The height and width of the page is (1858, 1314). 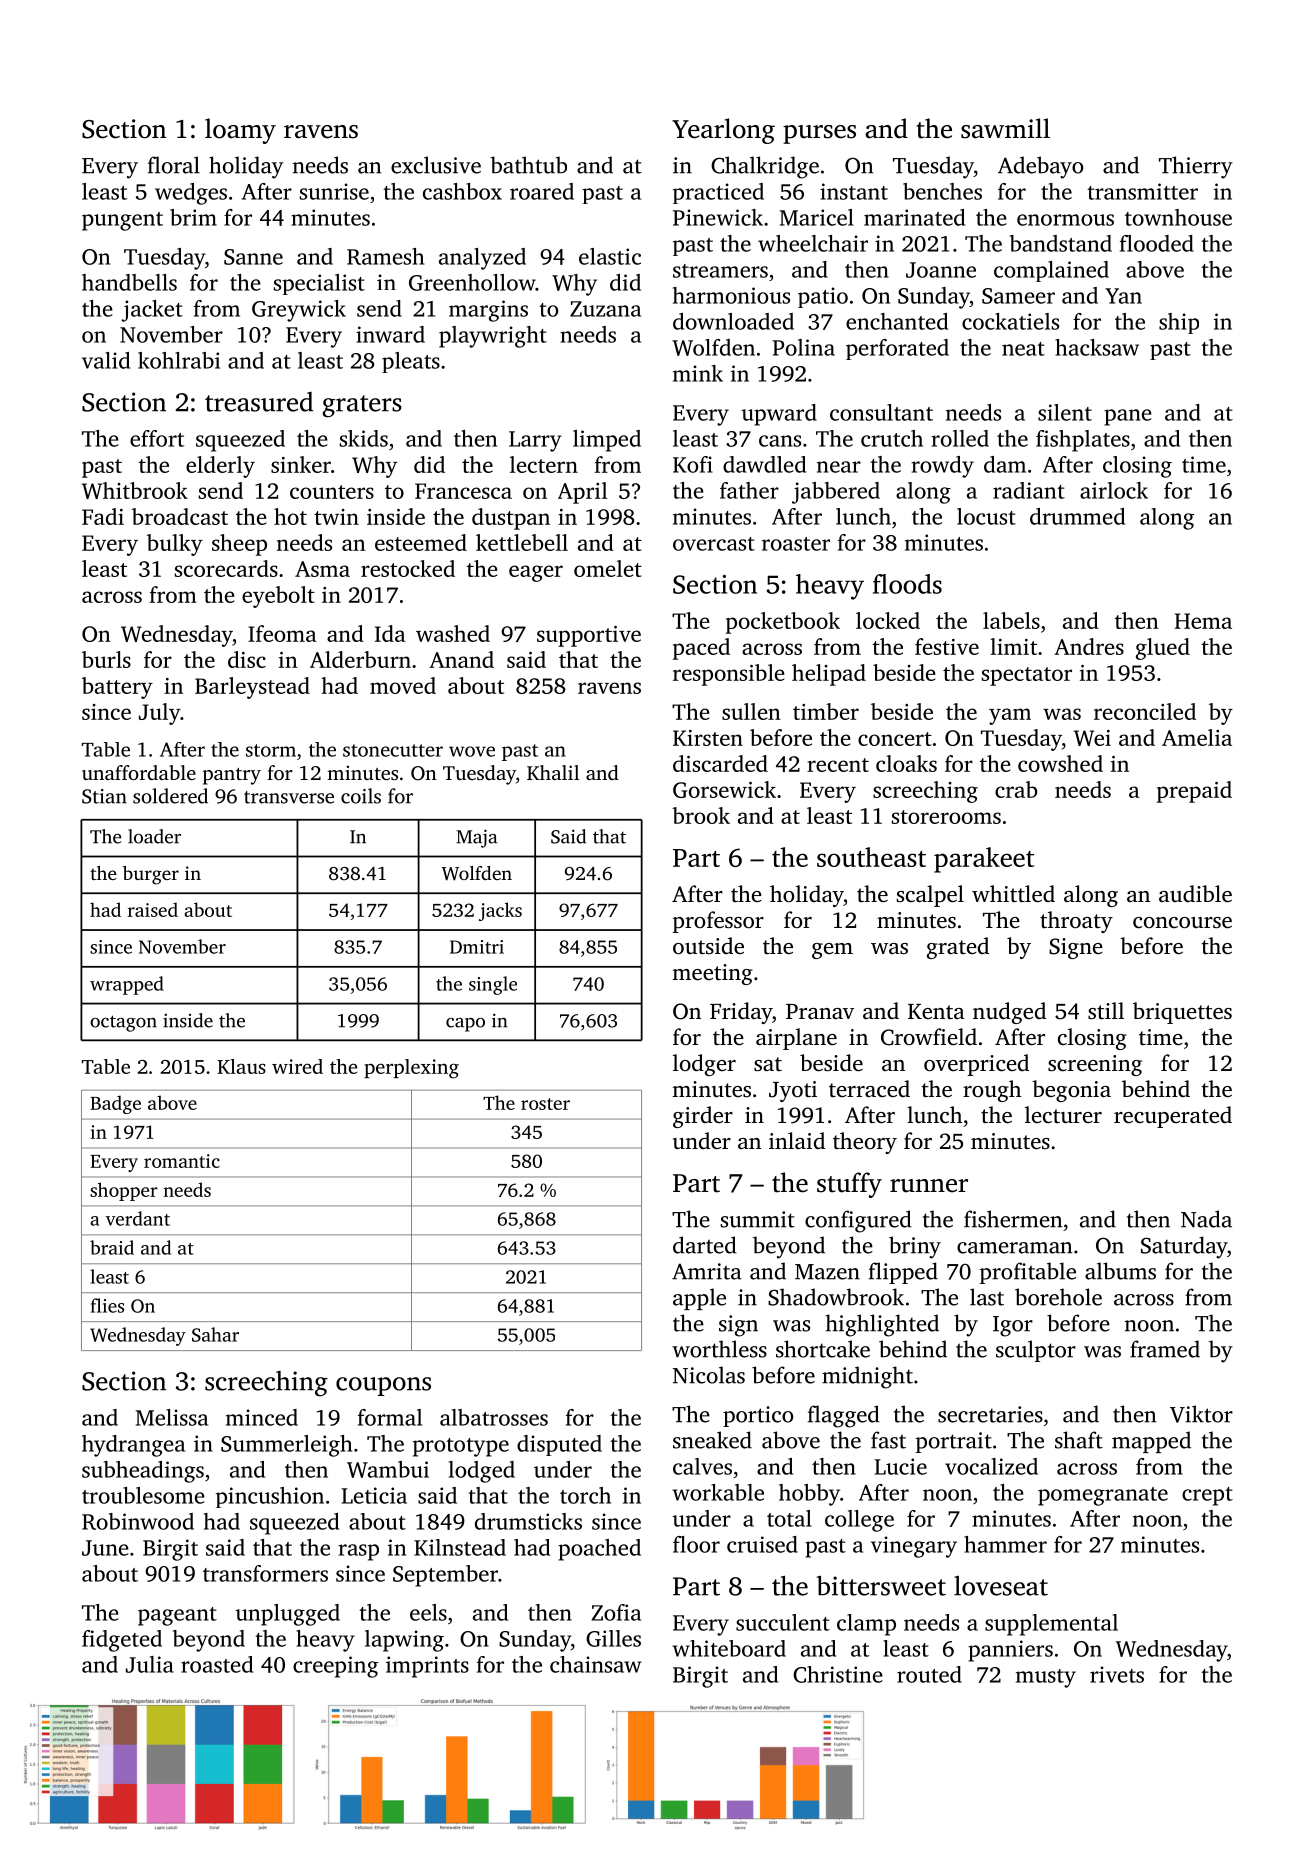 What do you see at coordinates (385, 256) in the page?
I see `Ramesh` at bounding box center [385, 256].
